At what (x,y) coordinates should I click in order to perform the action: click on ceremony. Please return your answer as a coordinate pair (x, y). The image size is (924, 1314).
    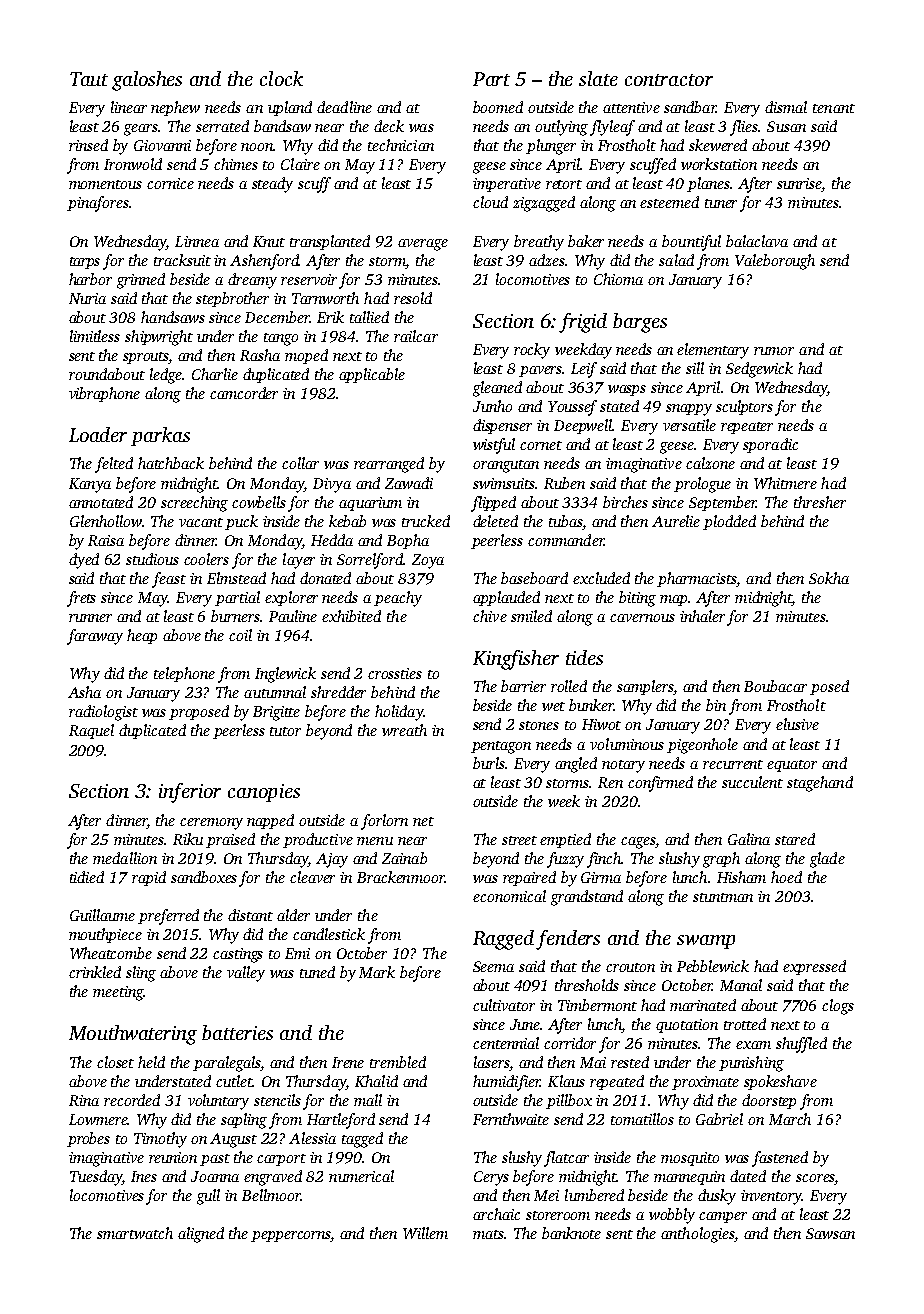
    Looking at the image, I should click on (211, 824).
